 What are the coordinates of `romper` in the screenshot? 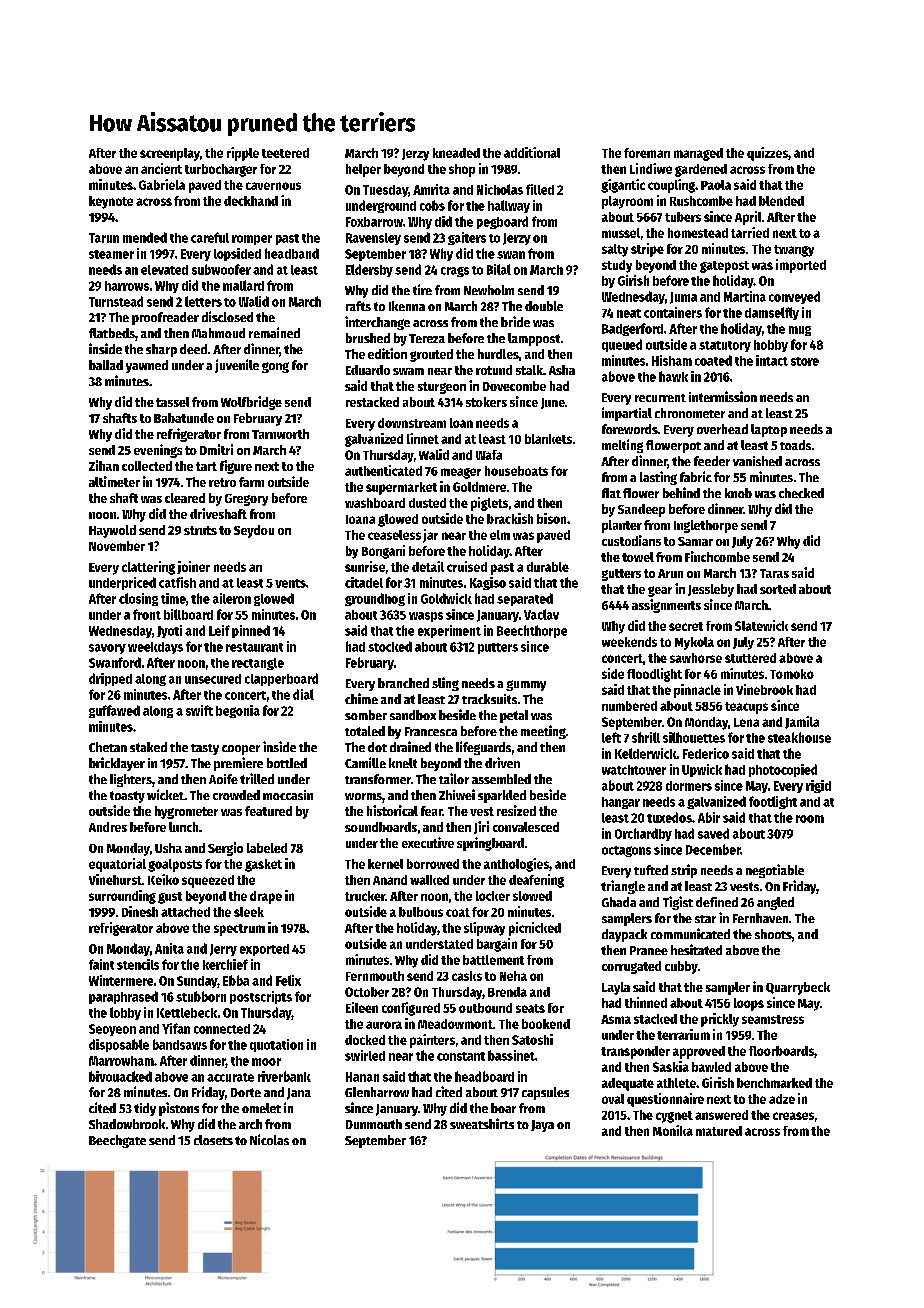 It's located at (252, 240).
